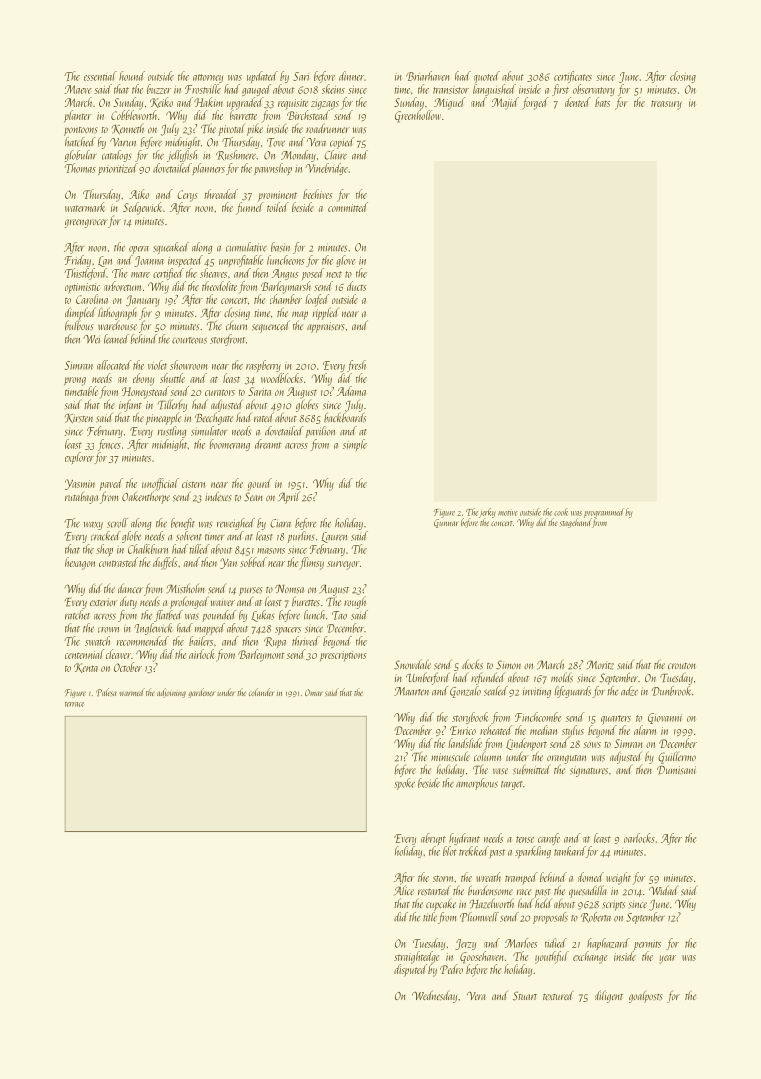 This screenshot has height=1079, width=761. What do you see at coordinates (157, 365) in the screenshot?
I see `violet` at bounding box center [157, 365].
